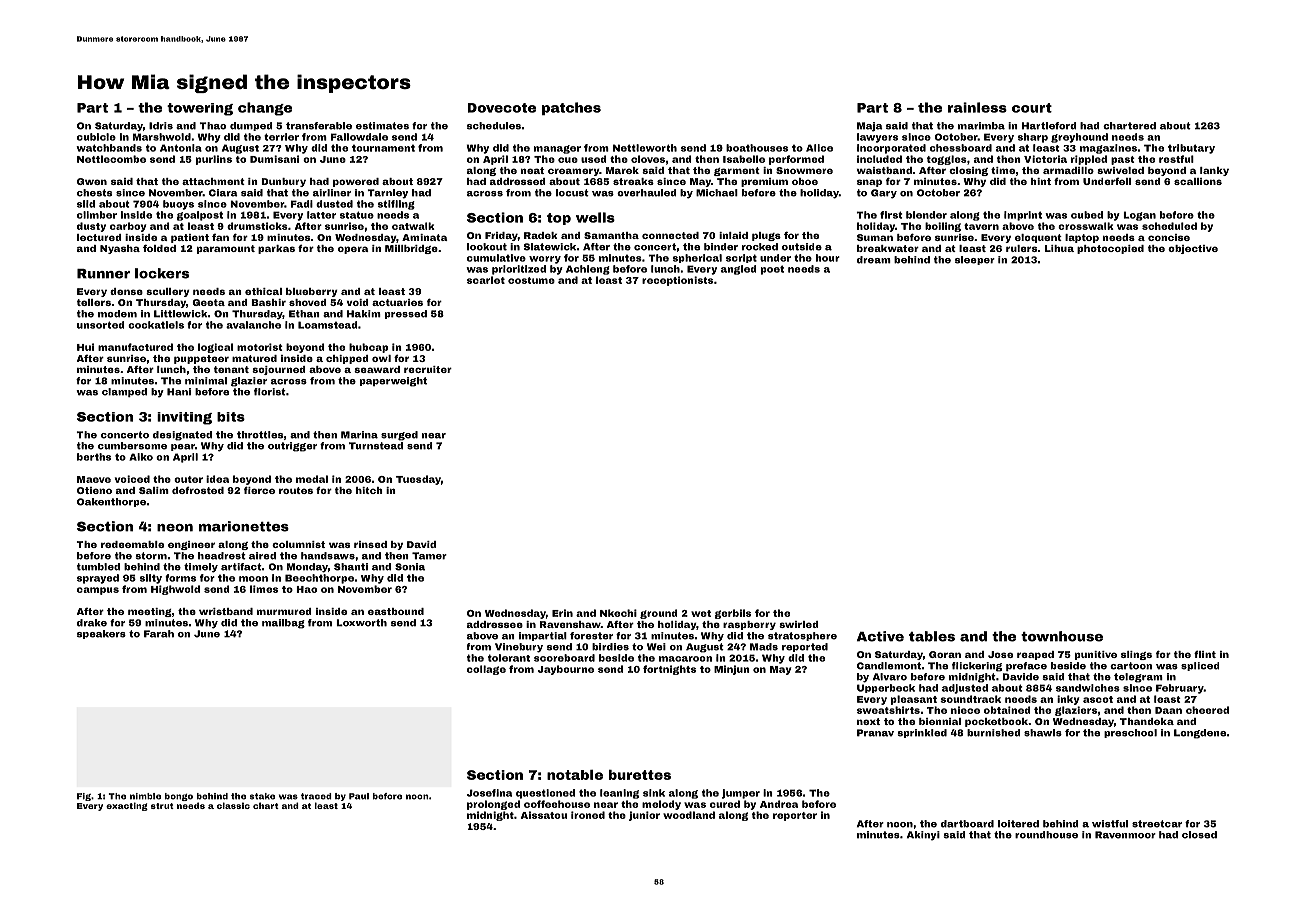 The width and height of the page is (1308, 924). What do you see at coordinates (101, 634) in the page?
I see `speakers` at bounding box center [101, 634].
